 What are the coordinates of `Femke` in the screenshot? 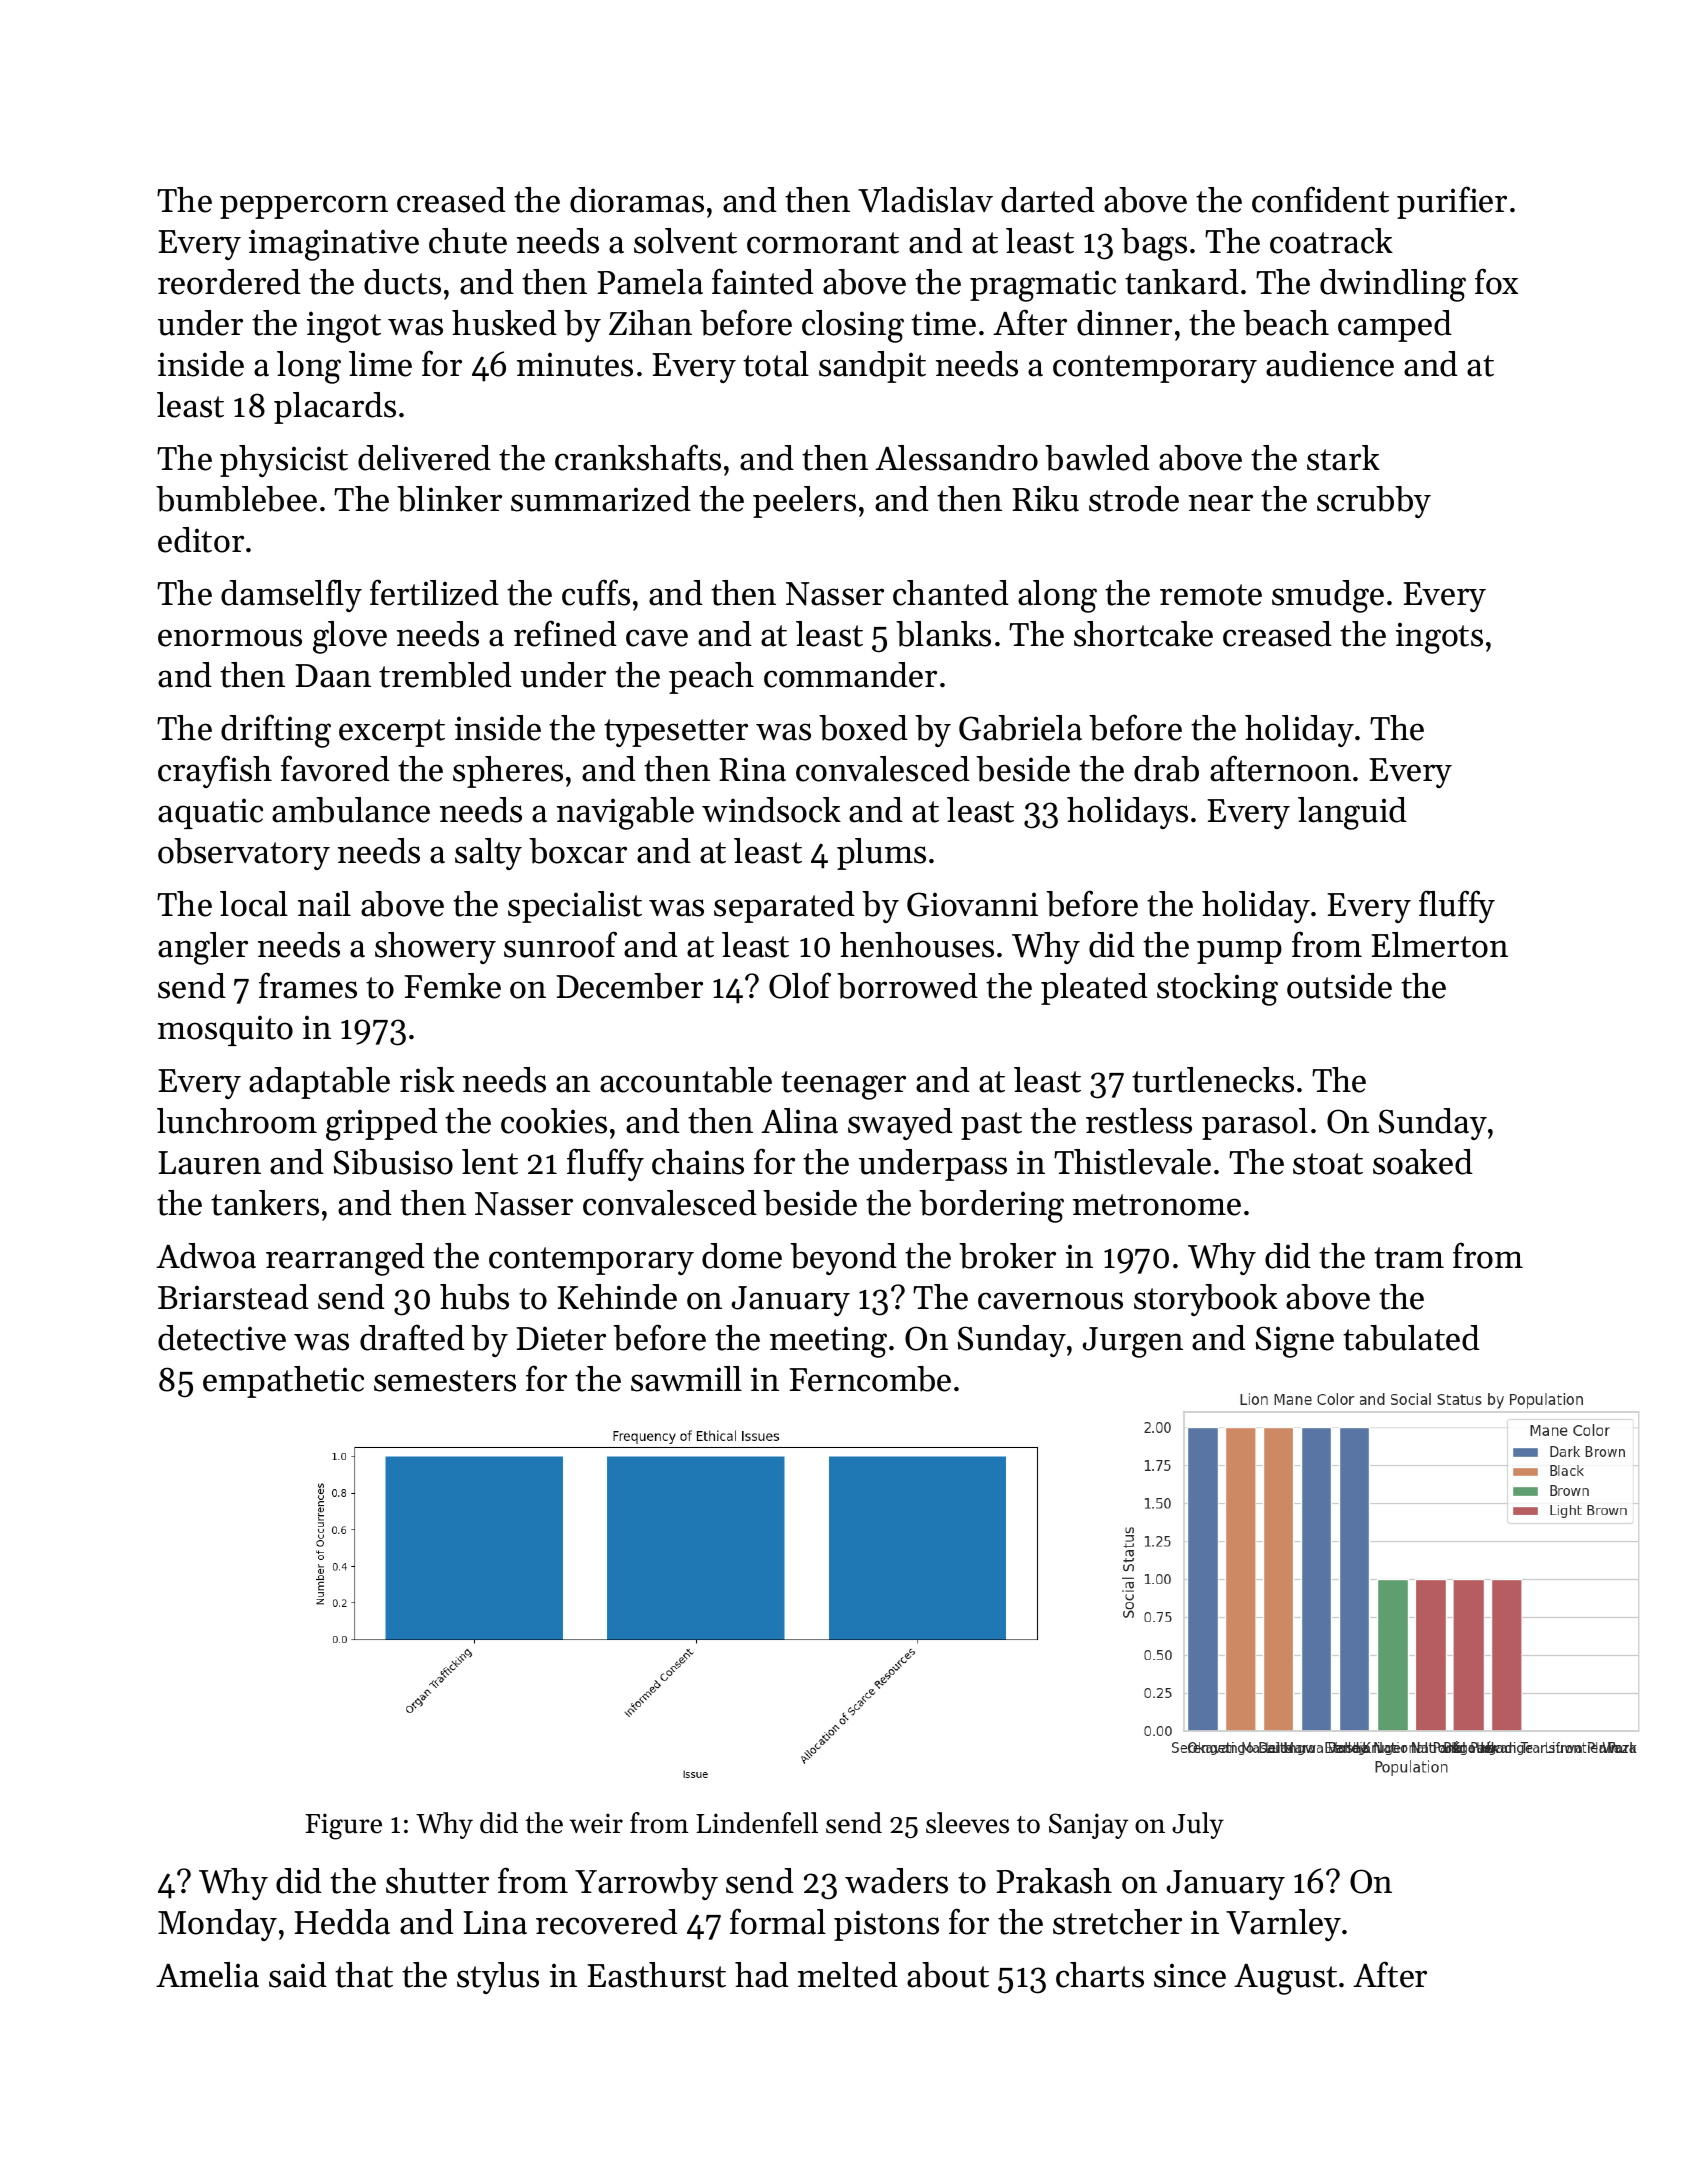 It's located at (452, 986).
